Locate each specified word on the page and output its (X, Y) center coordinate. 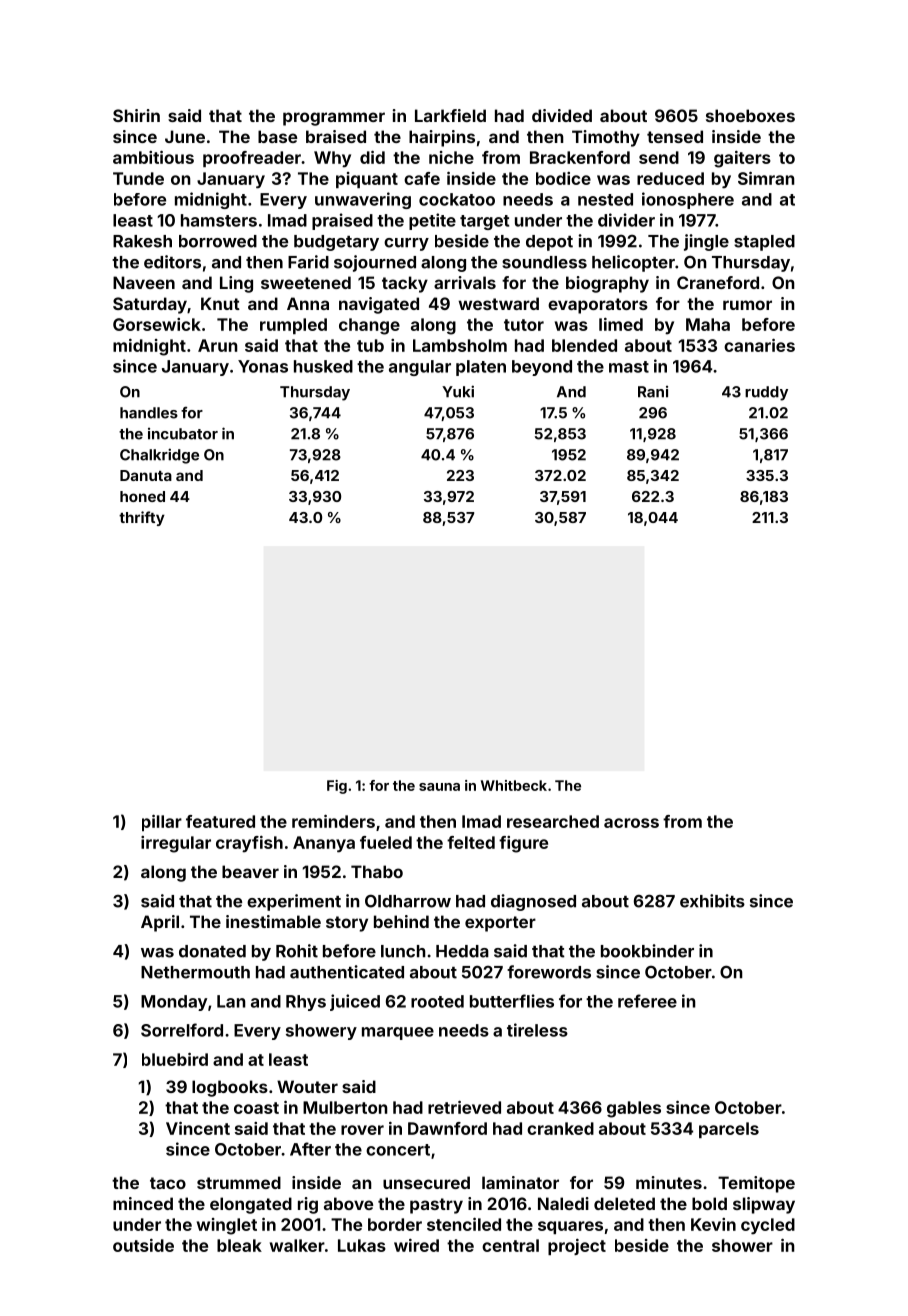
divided (562, 115)
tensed (675, 136)
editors (172, 262)
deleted (624, 1203)
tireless (537, 1030)
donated (212, 951)
